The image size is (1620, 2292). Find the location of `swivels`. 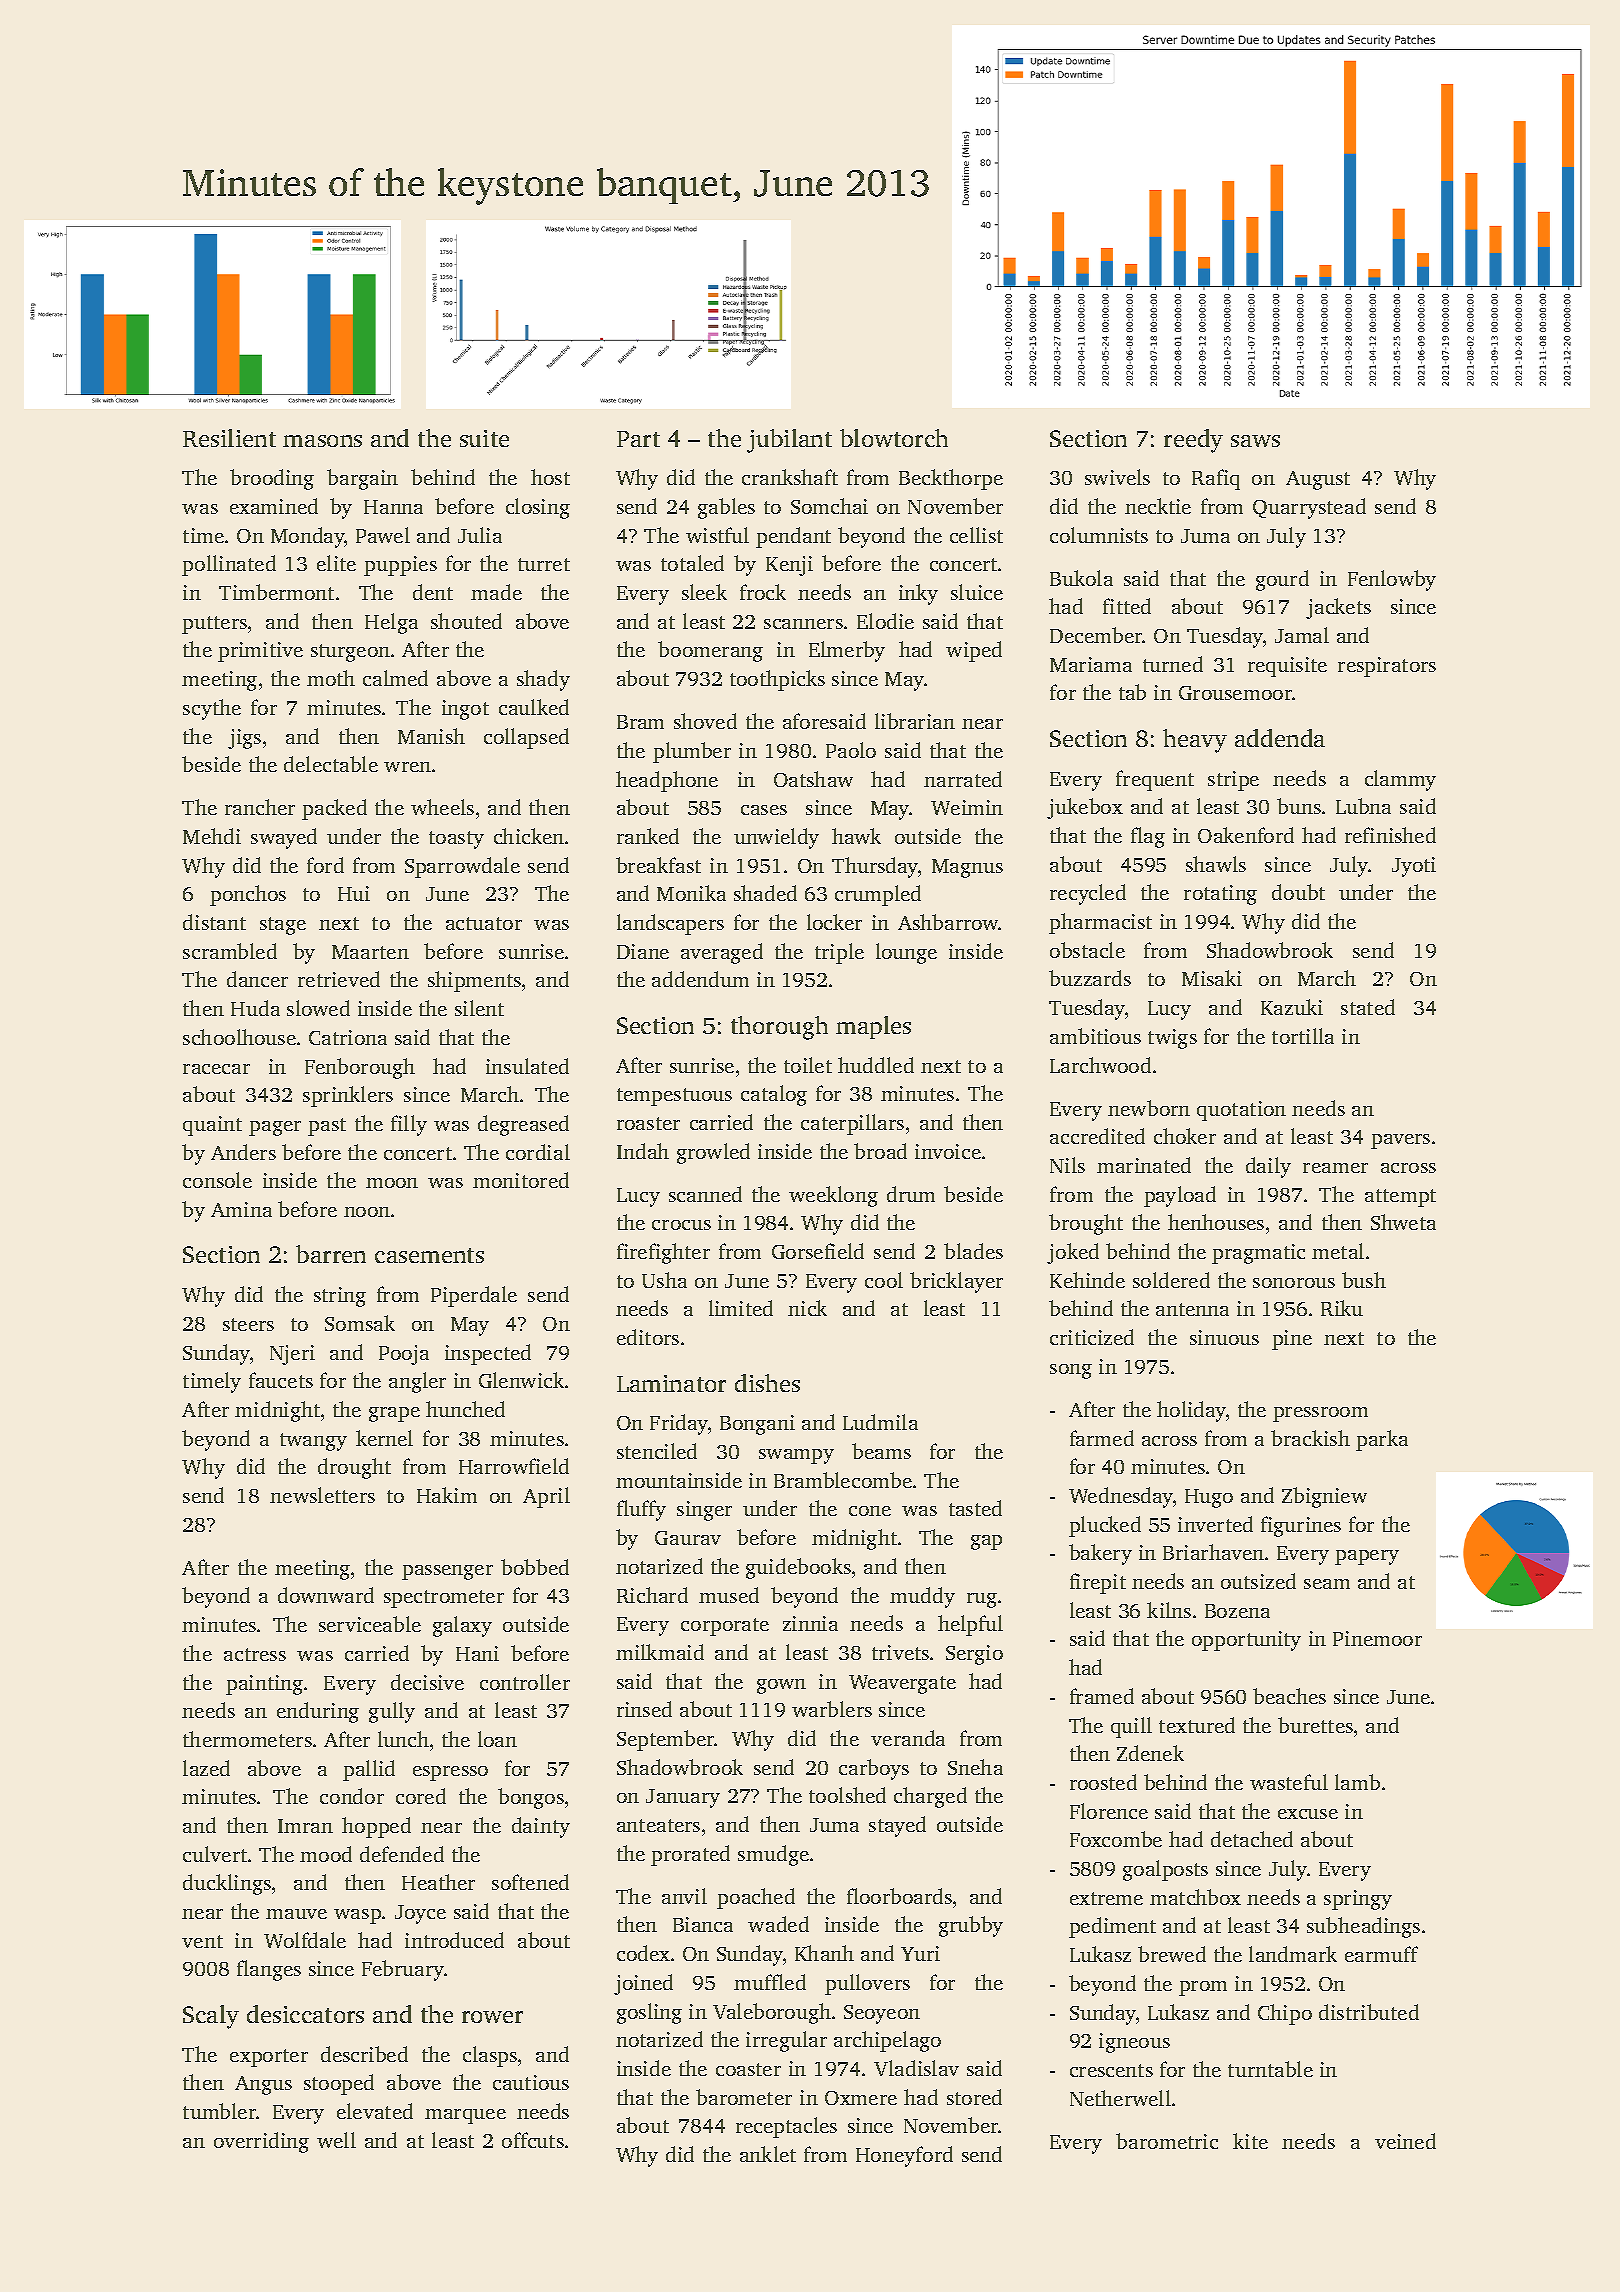

swivels is located at coordinates (1117, 477).
